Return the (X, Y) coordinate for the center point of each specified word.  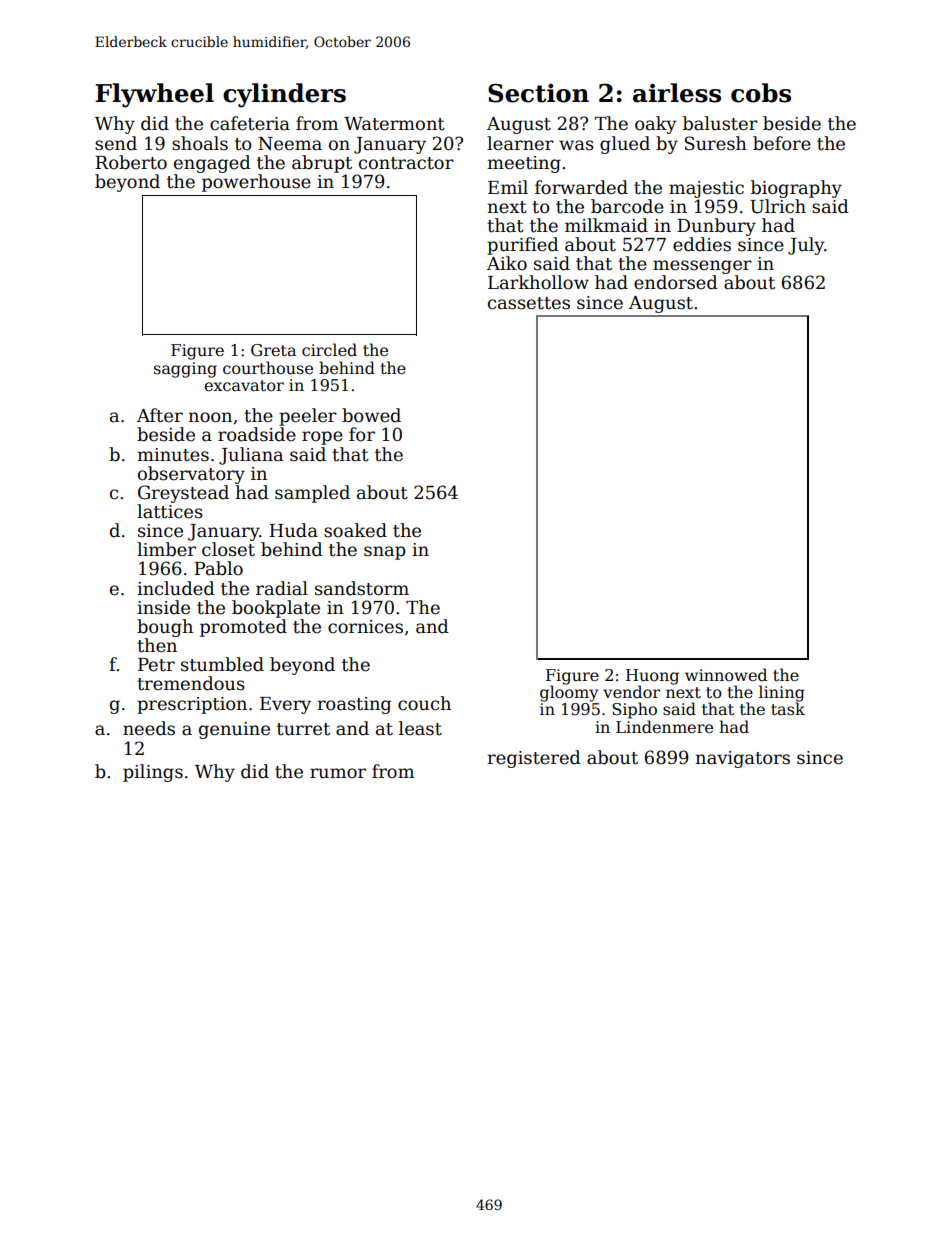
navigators (742, 759)
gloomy (569, 693)
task (788, 709)
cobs (761, 93)
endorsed (676, 282)
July (806, 246)
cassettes (529, 303)
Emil (508, 187)
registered (534, 759)
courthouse (268, 367)
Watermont (394, 124)
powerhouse (256, 183)
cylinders (284, 95)
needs (149, 728)
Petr (156, 665)
